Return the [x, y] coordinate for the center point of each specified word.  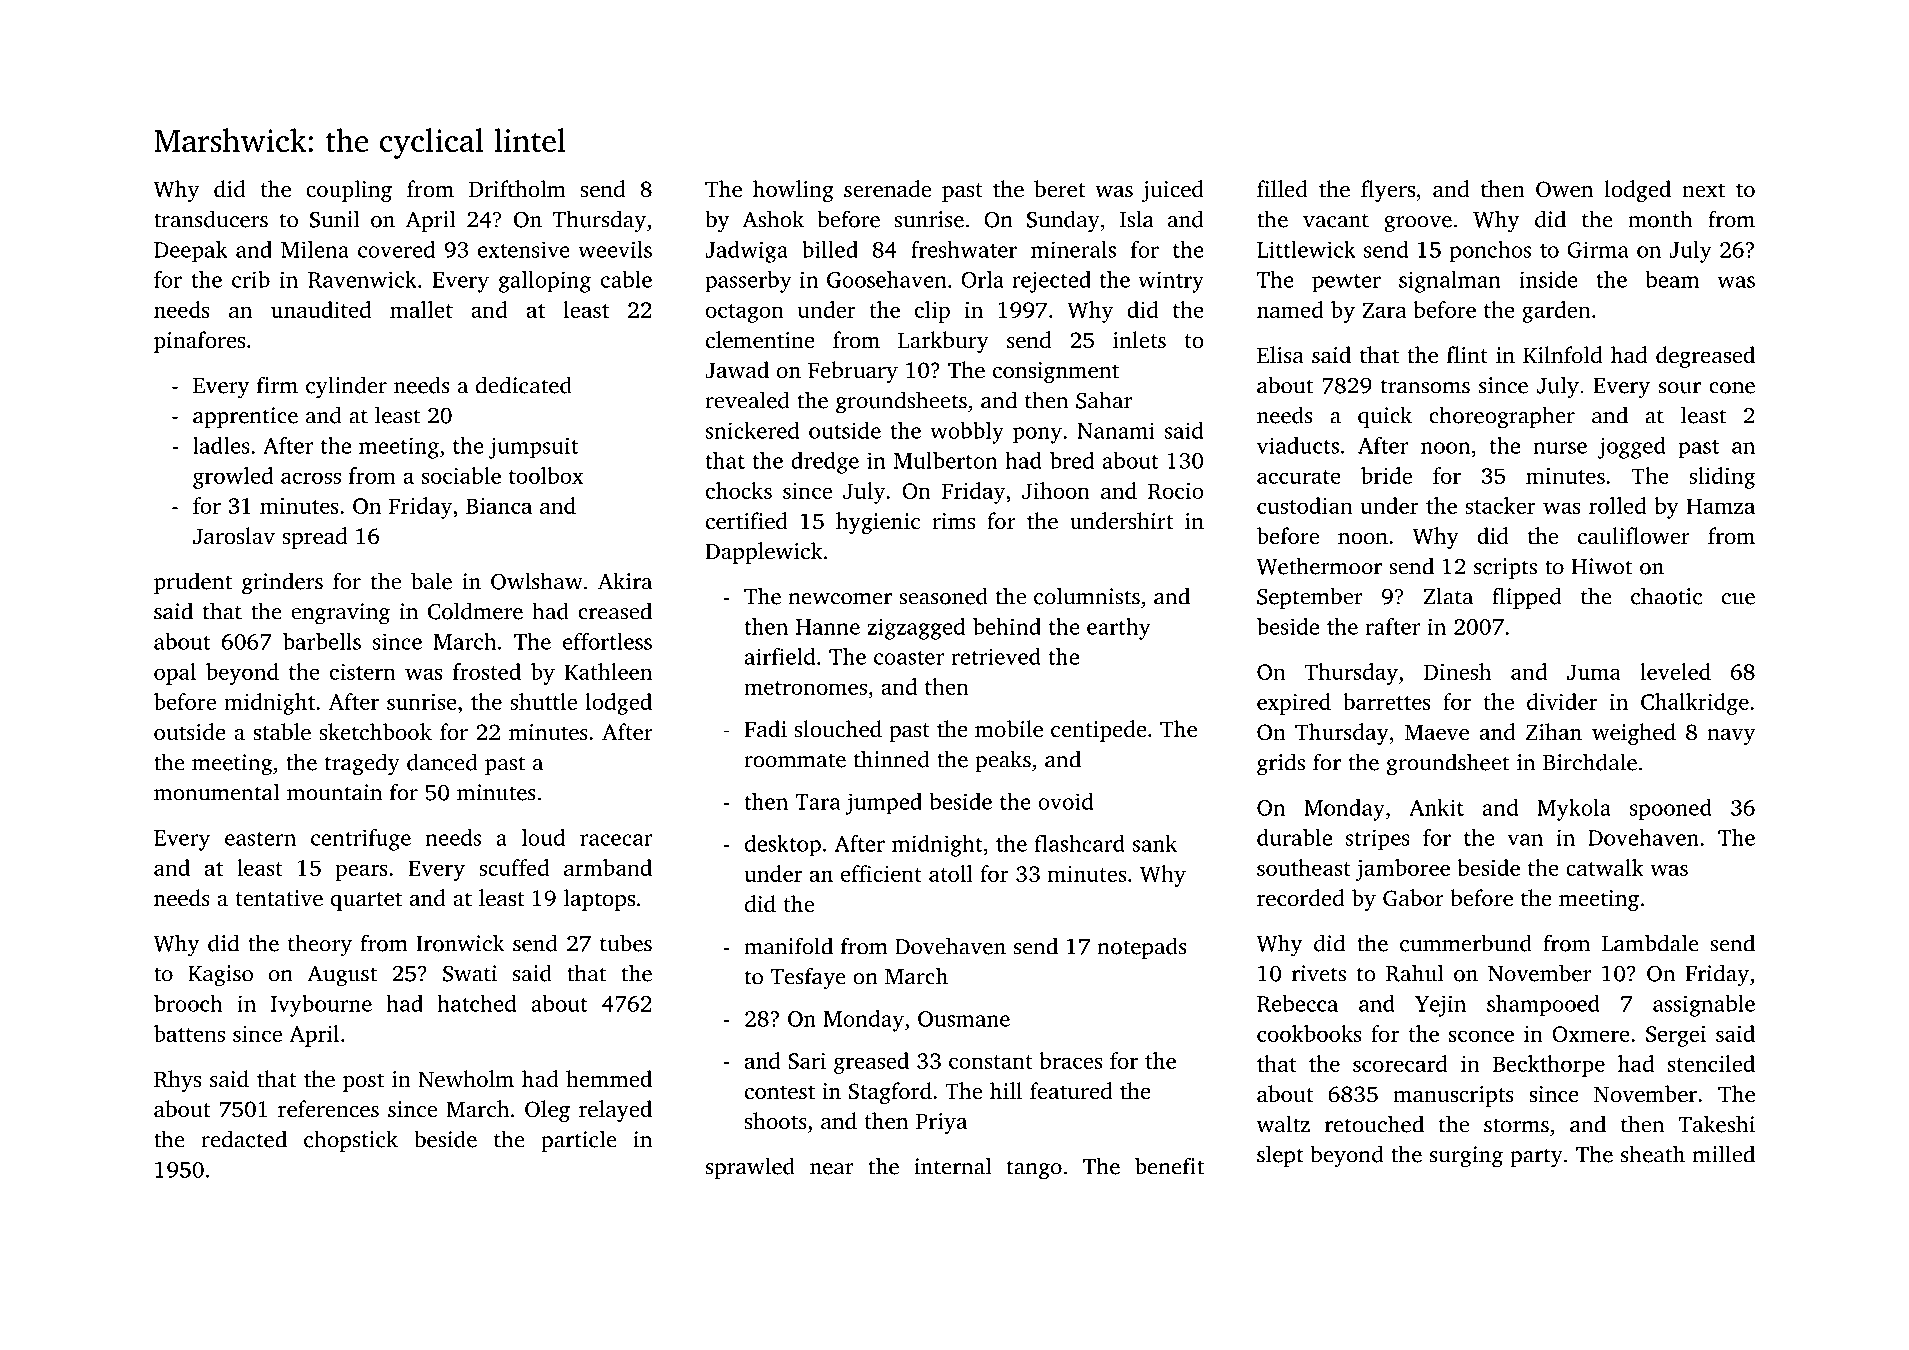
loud [543, 837]
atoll [951, 873]
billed [830, 249]
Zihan [1554, 731]
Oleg [547, 1111]
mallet [421, 309]
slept [1280, 1156]
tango [1034, 1170]
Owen [1564, 189]
